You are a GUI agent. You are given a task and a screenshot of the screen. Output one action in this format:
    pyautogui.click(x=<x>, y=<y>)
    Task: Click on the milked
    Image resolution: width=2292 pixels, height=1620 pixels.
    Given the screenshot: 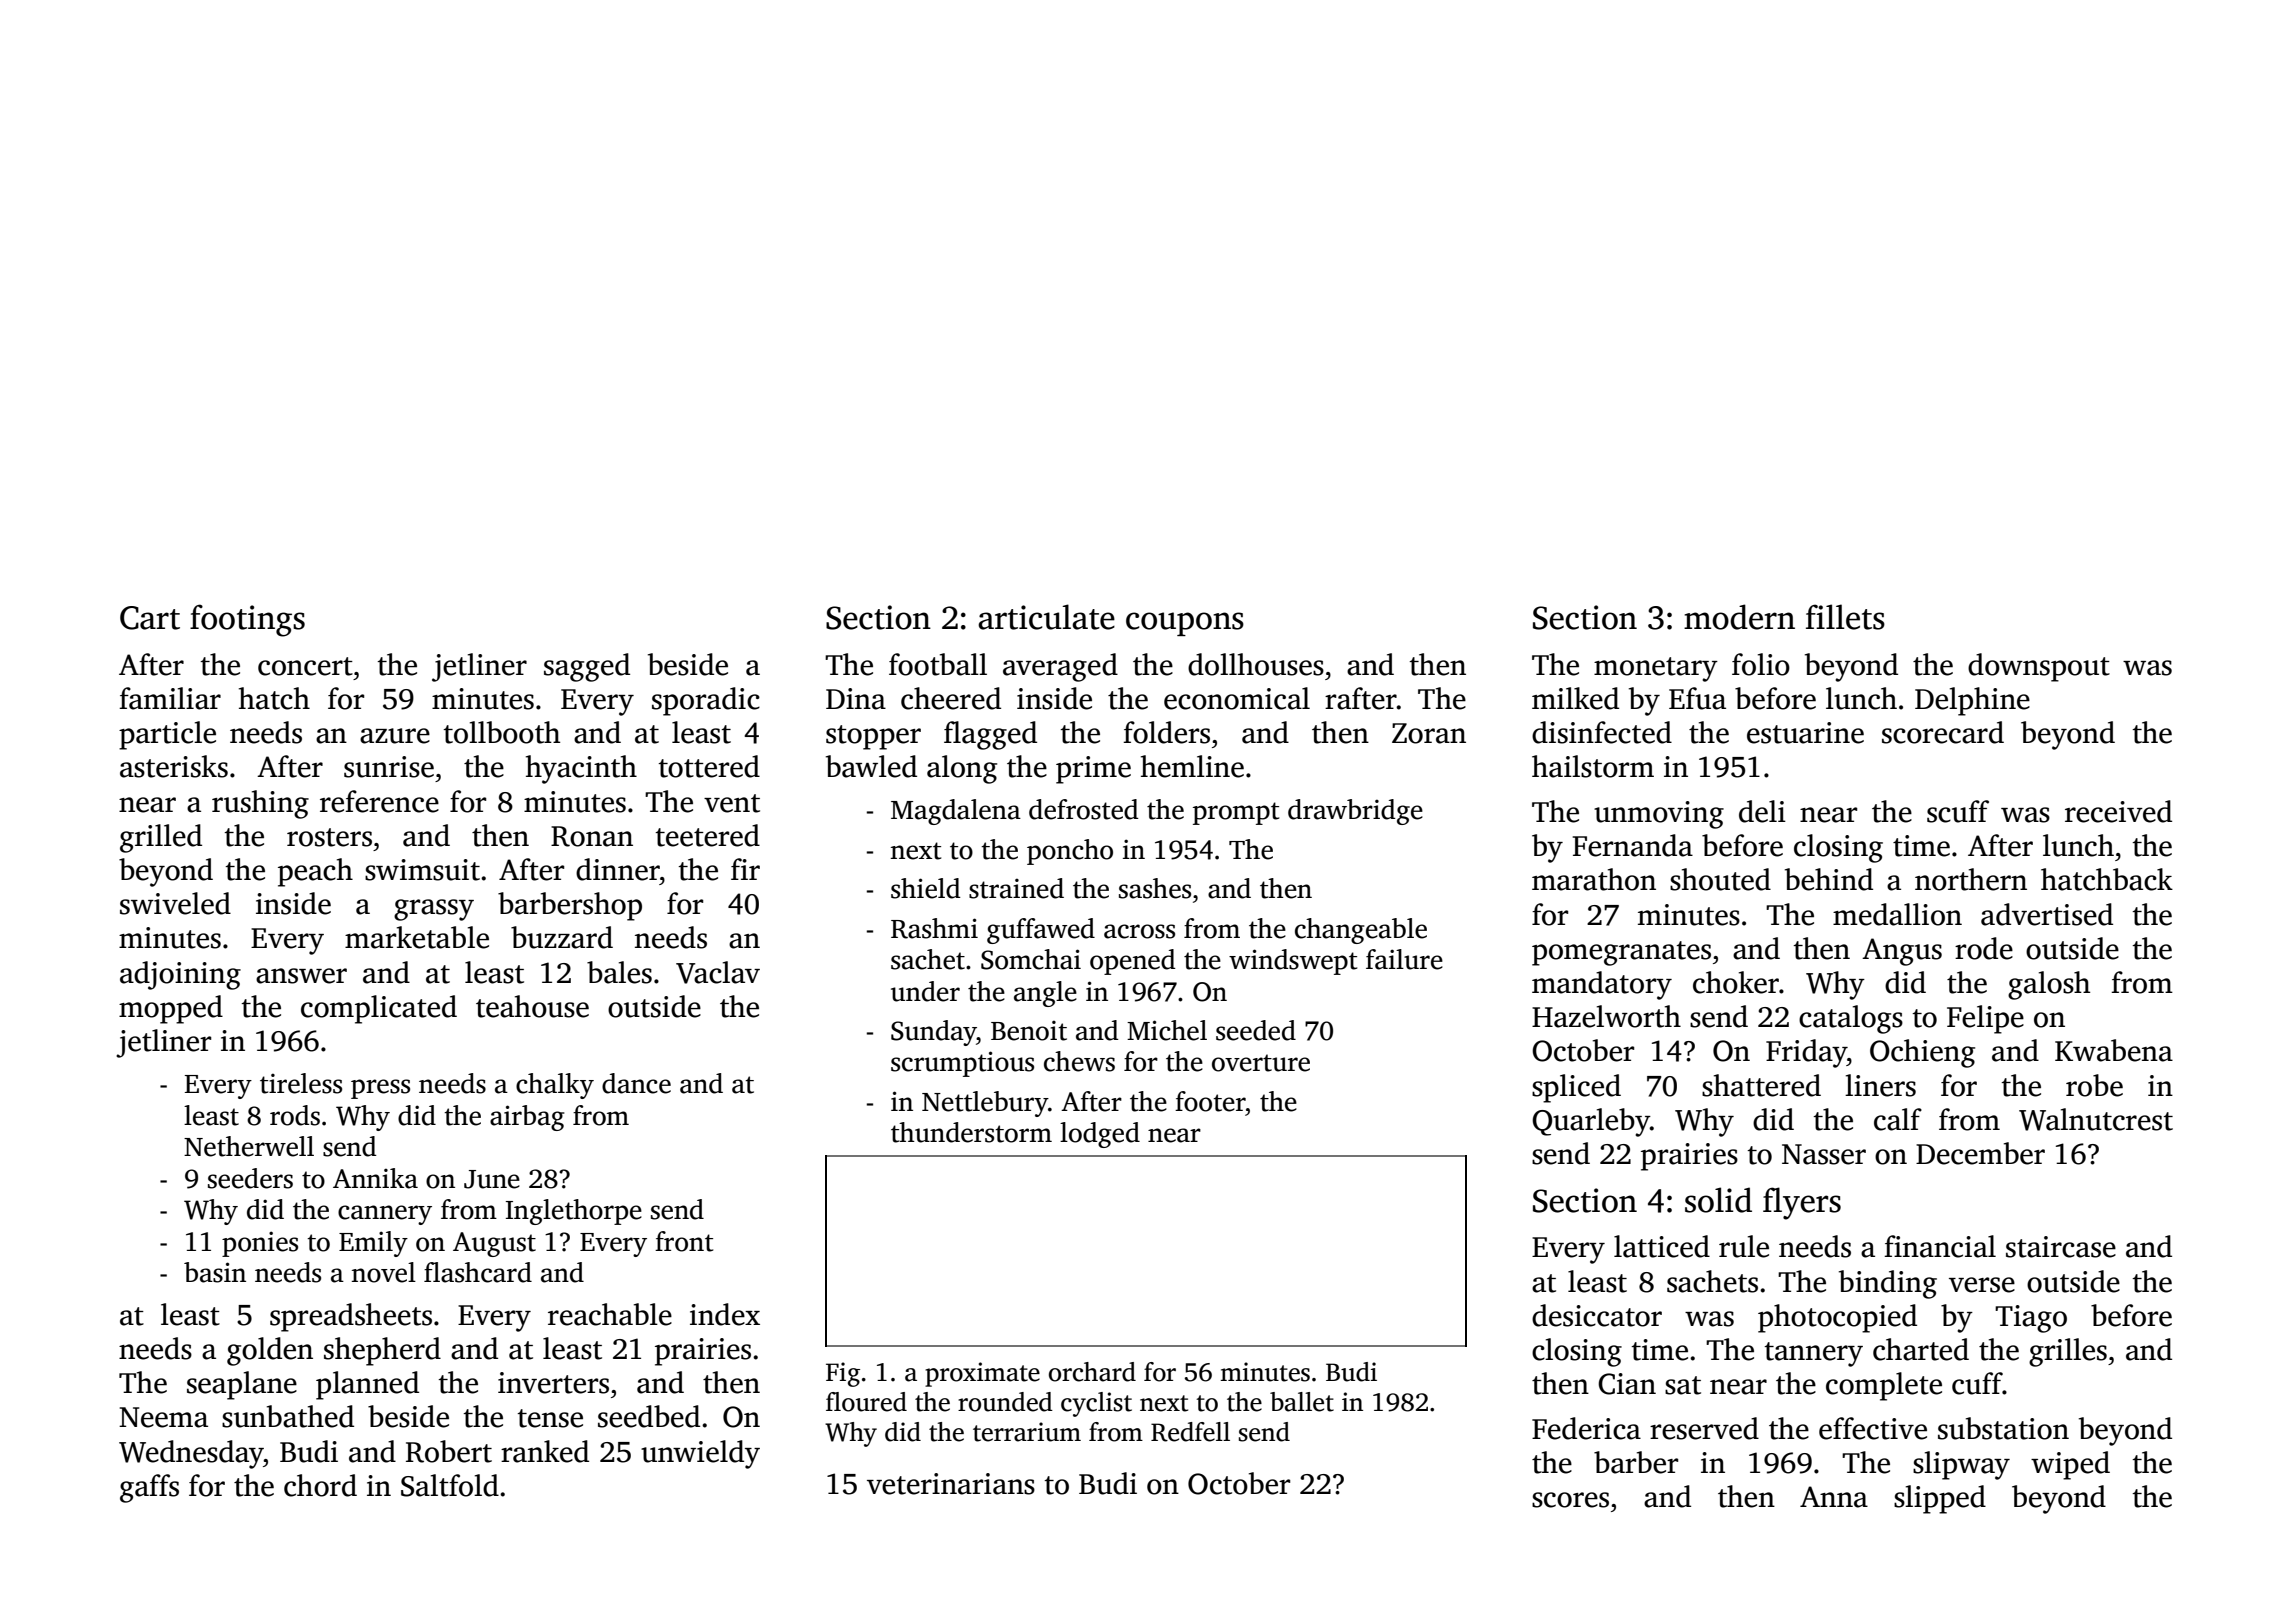 What is the action you would take?
    pyautogui.click(x=1575, y=698)
